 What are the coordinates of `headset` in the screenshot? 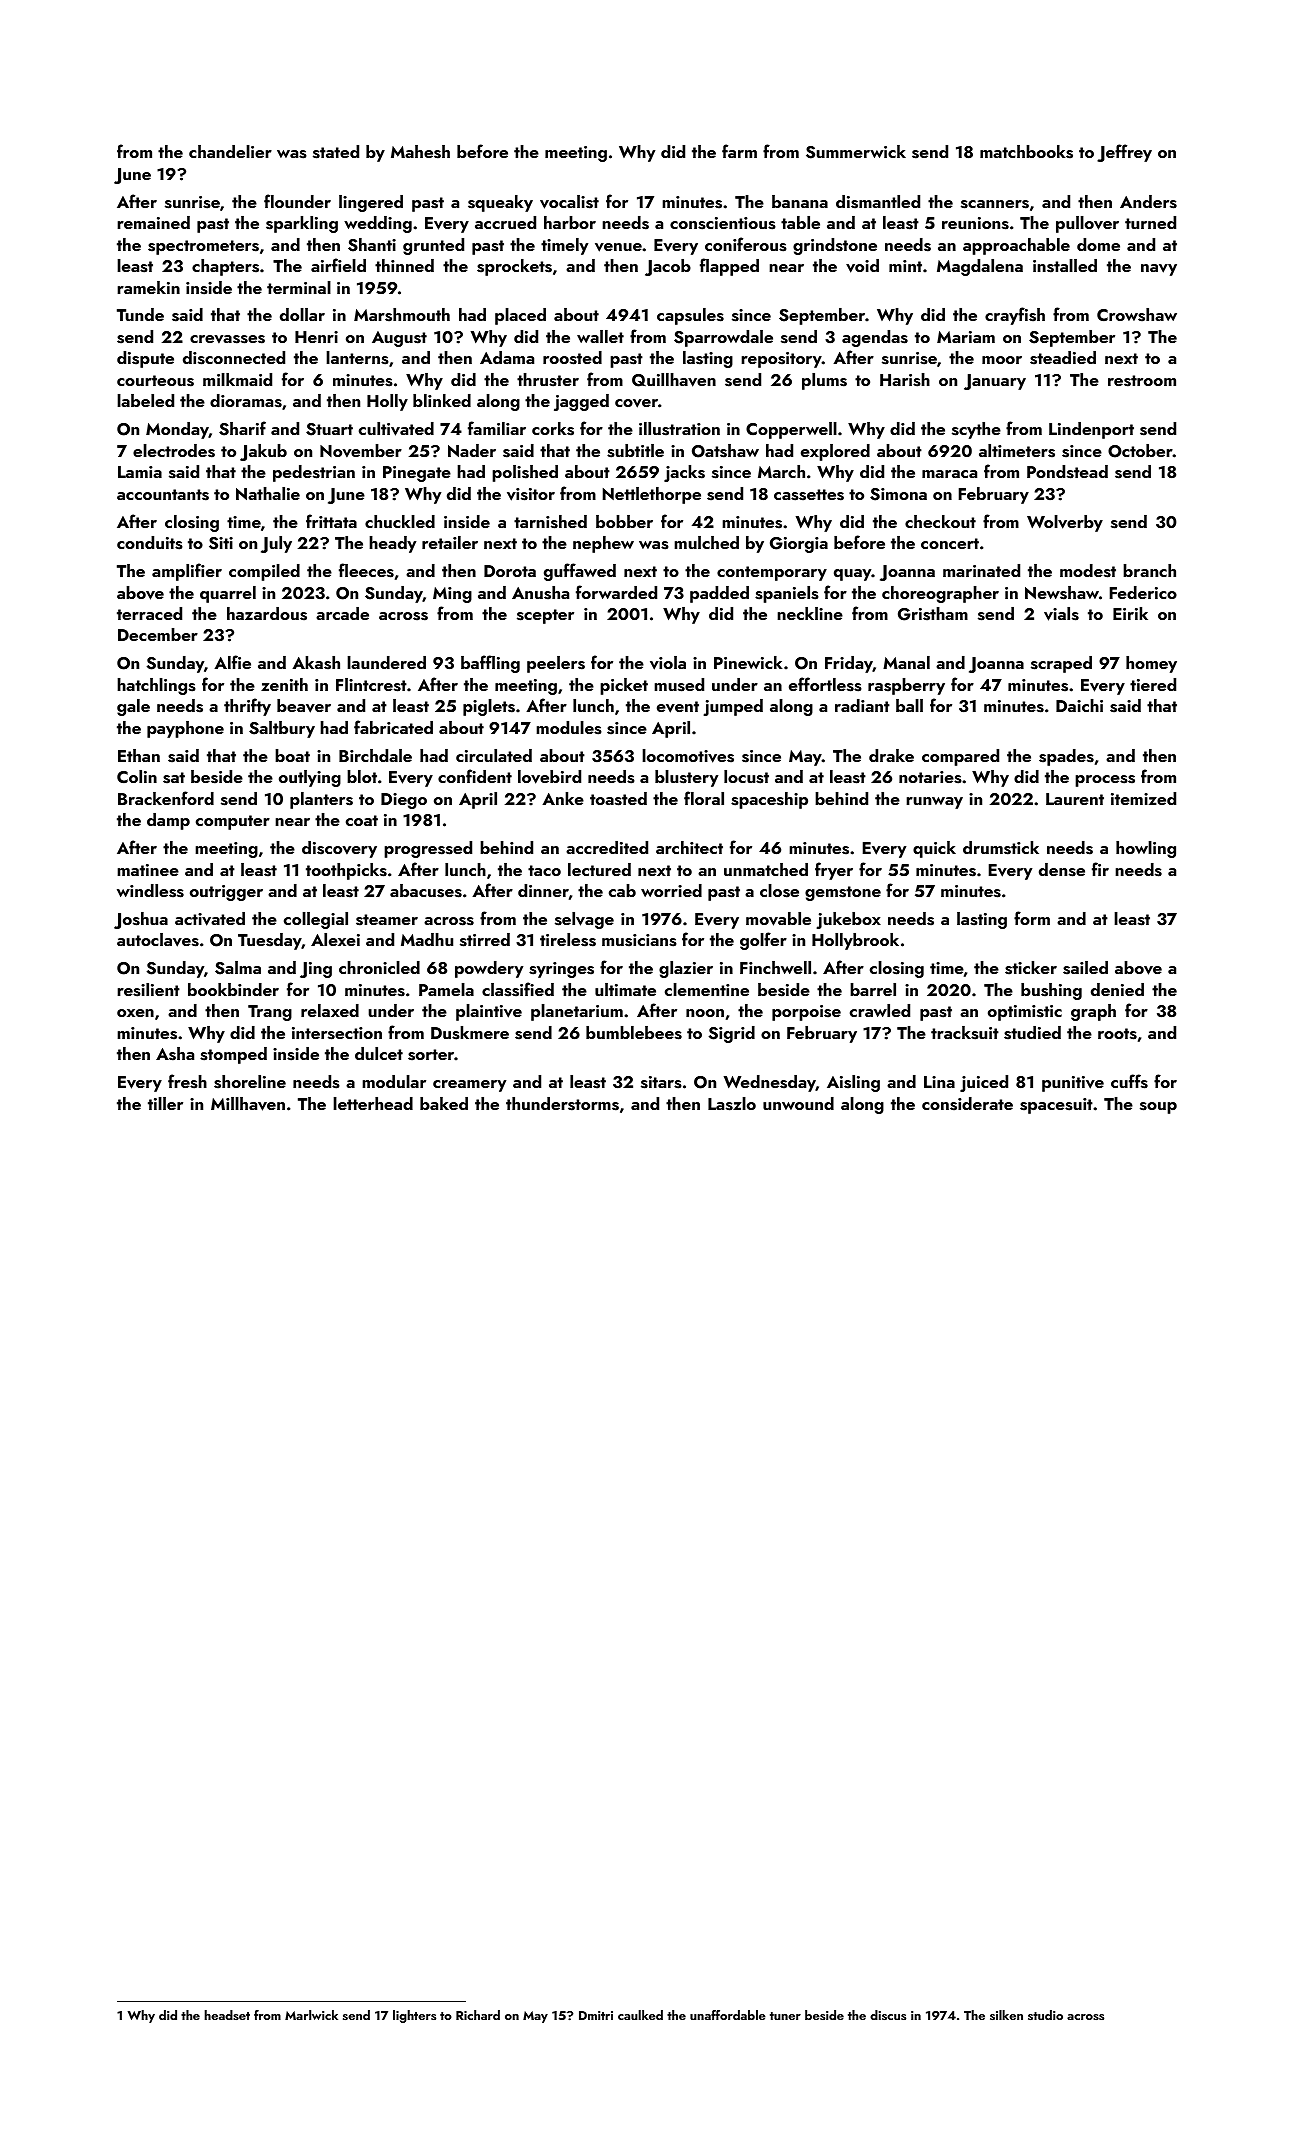 It's located at (227, 2015).
